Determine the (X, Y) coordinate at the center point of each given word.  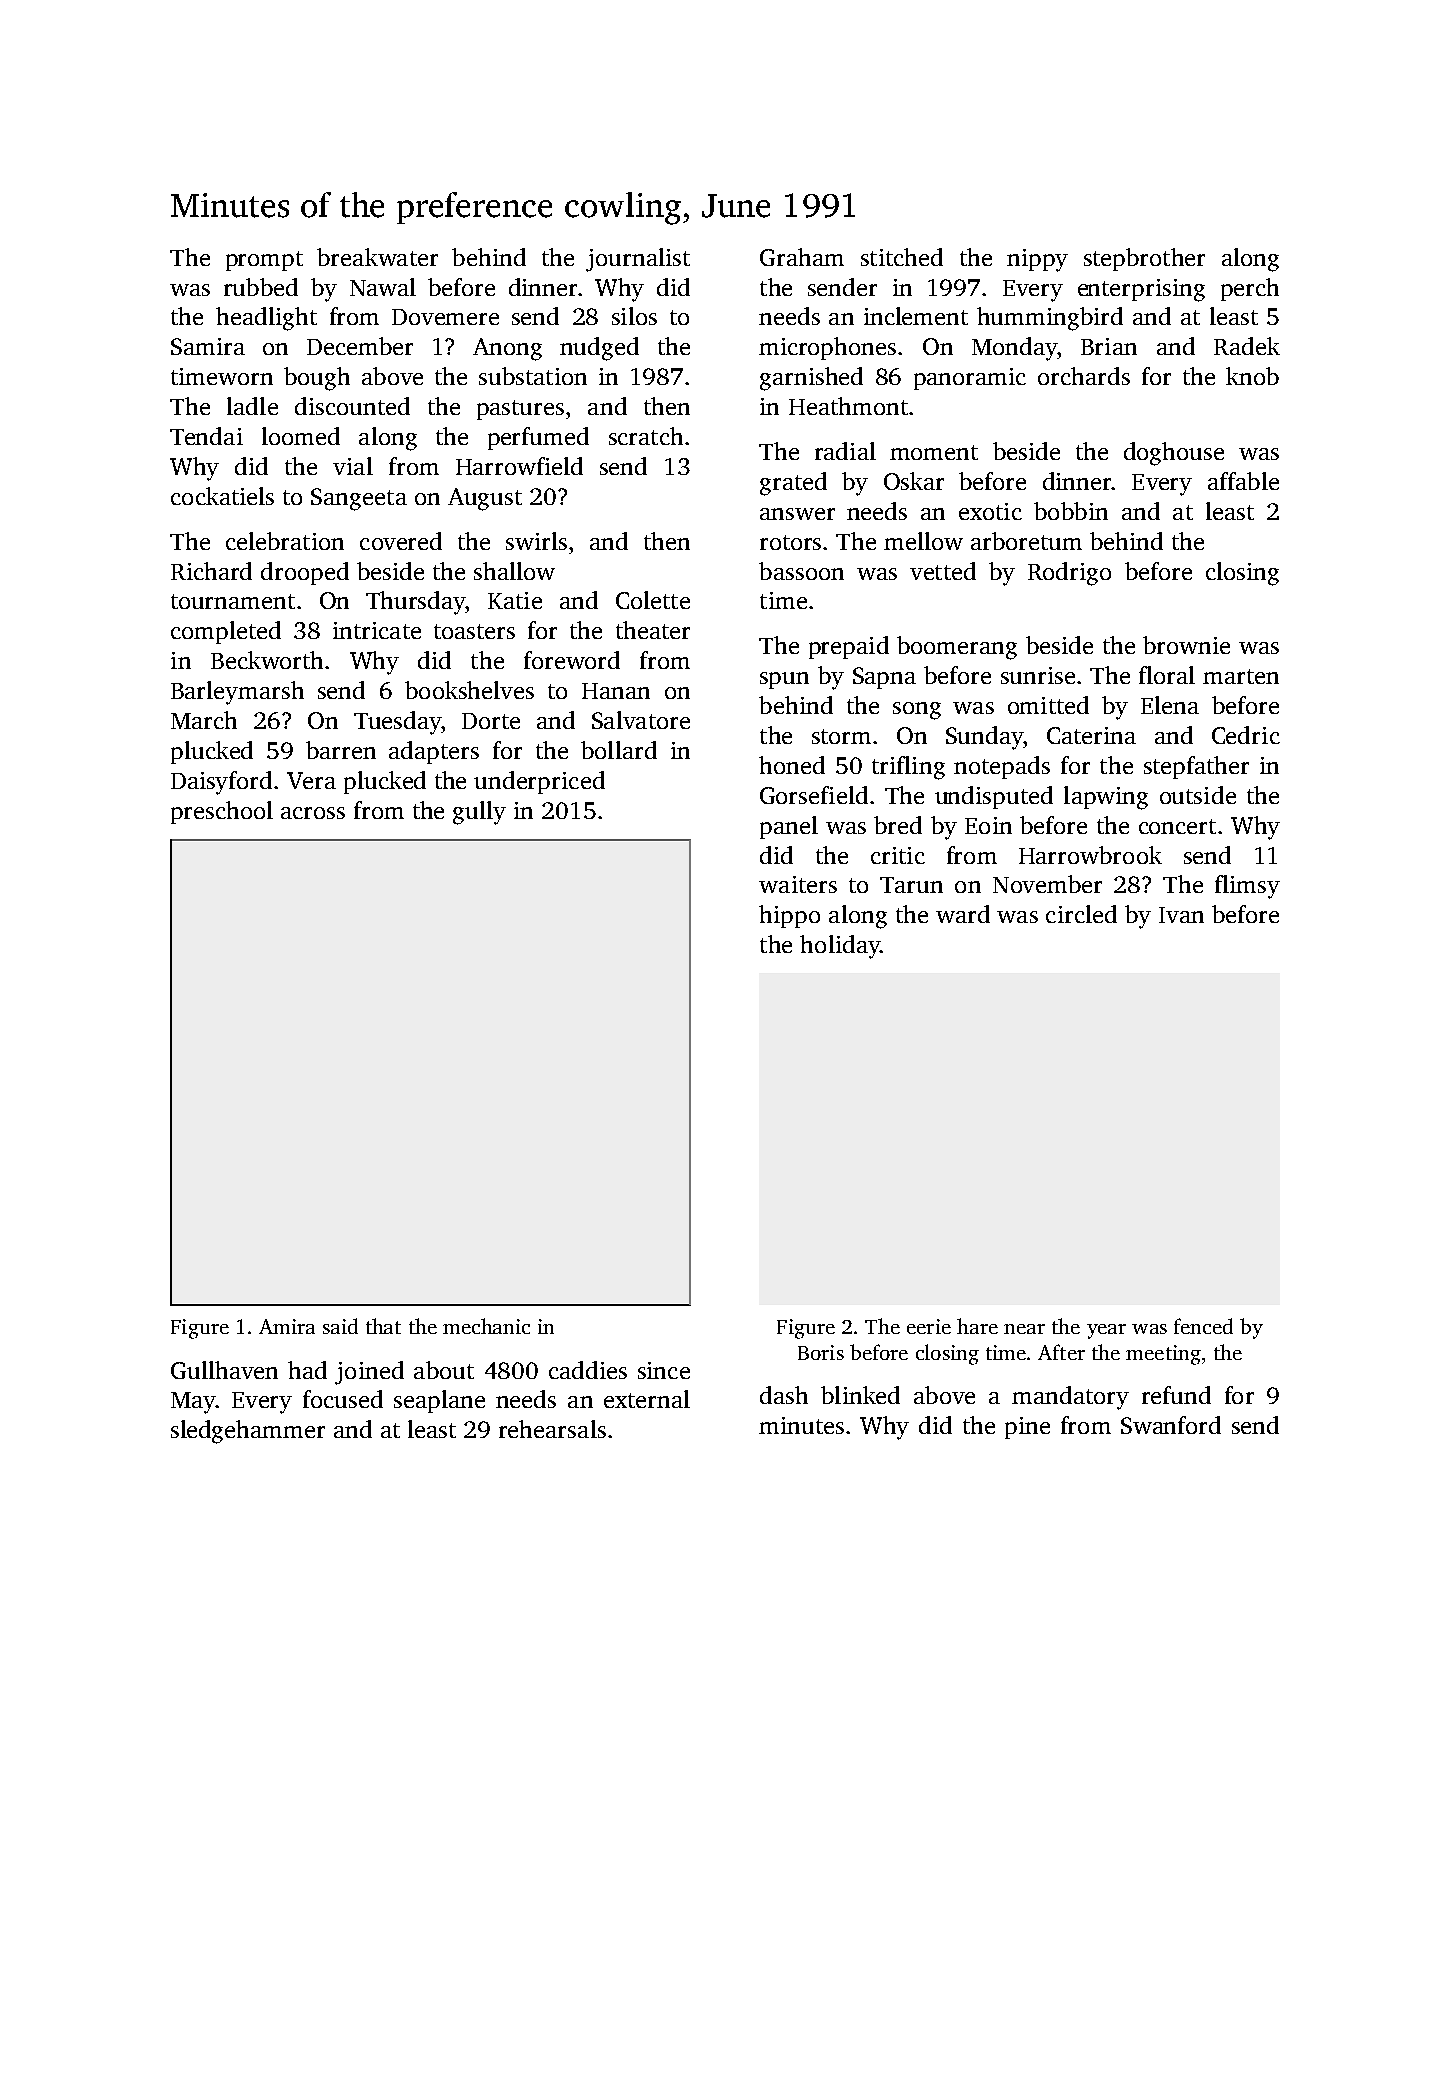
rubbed (261, 287)
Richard (211, 571)
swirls (536, 541)
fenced (1203, 1326)
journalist (638, 260)
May (193, 1403)
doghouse (1174, 454)
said (340, 1326)
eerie (929, 1326)
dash (784, 1395)
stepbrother (1144, 259)
